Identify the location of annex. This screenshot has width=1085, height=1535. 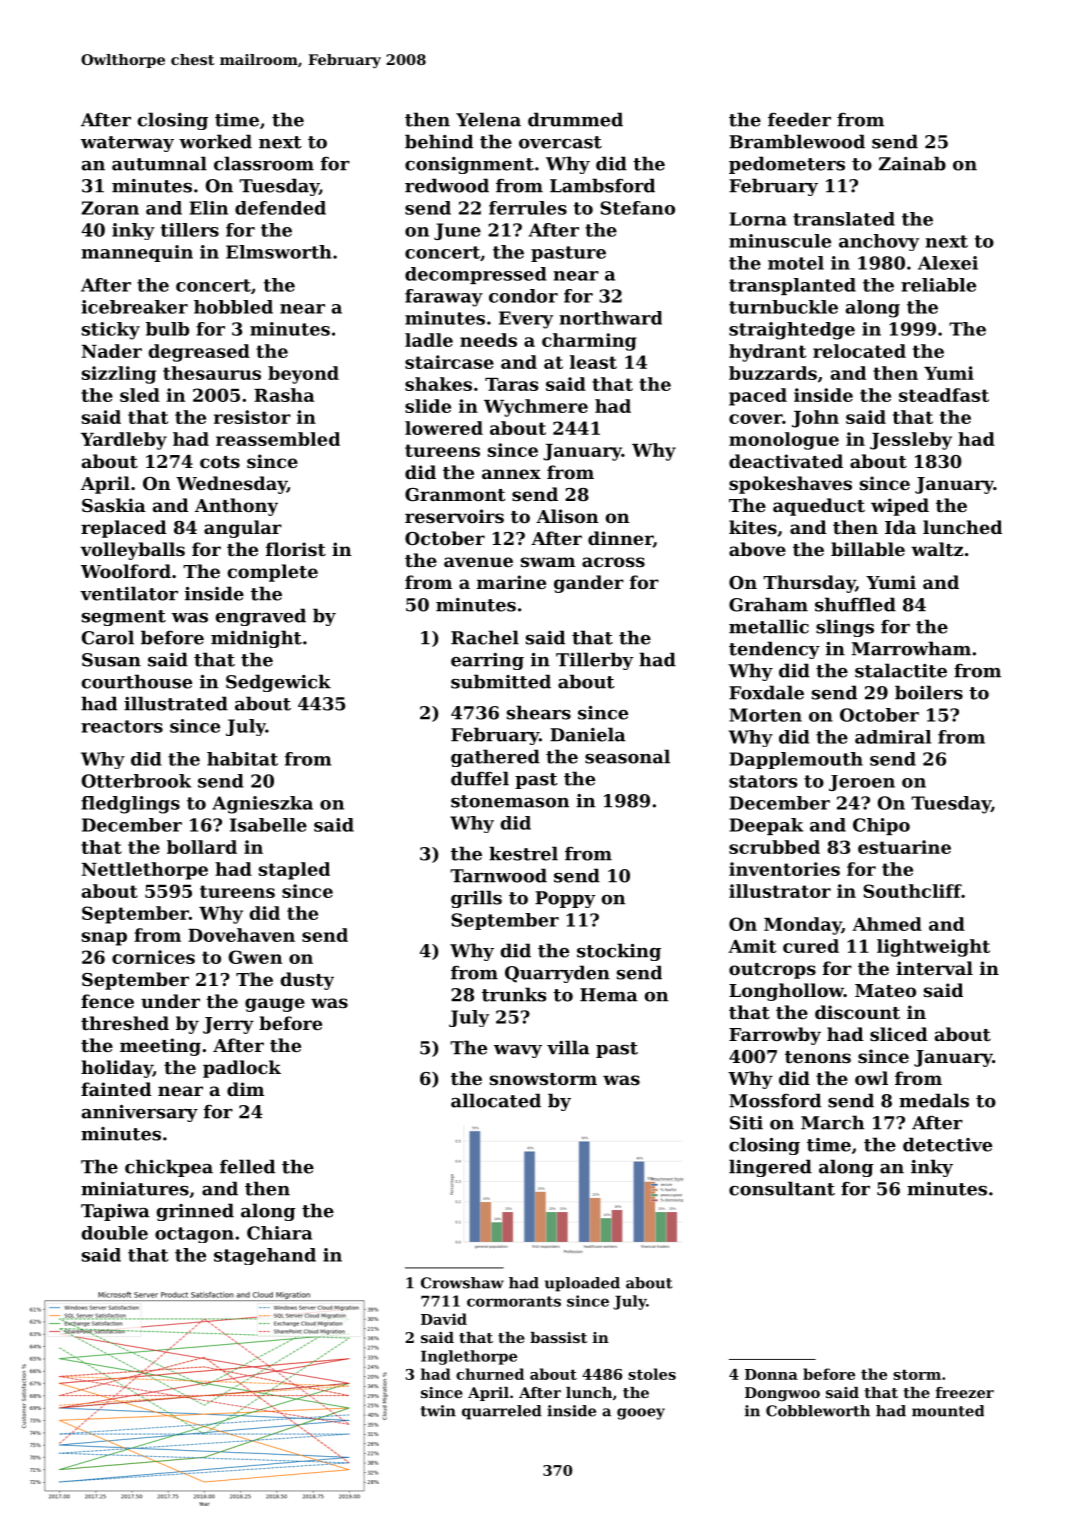
(511, 474).
